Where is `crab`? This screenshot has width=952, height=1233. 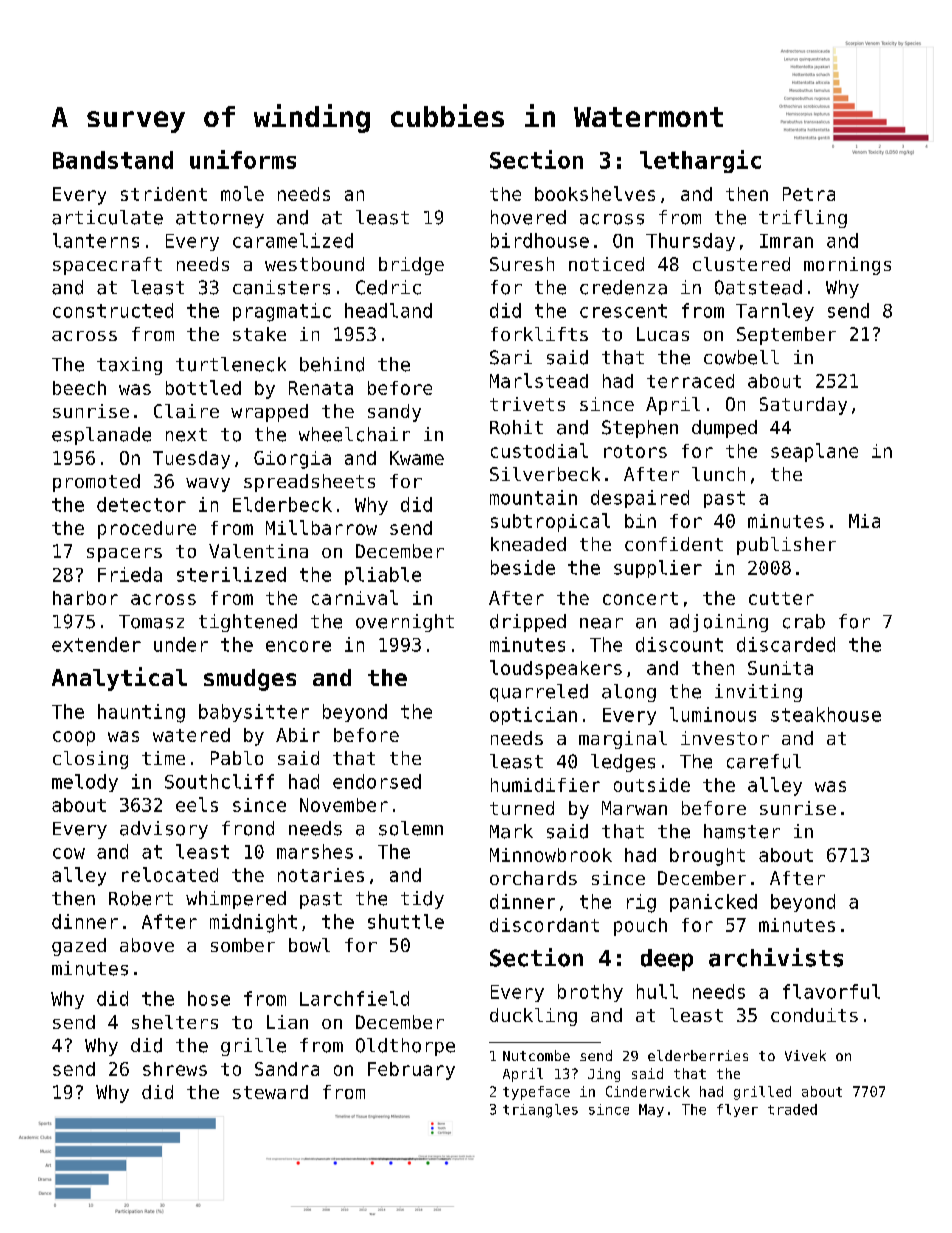
crab is located at coordinates (804, 621).
